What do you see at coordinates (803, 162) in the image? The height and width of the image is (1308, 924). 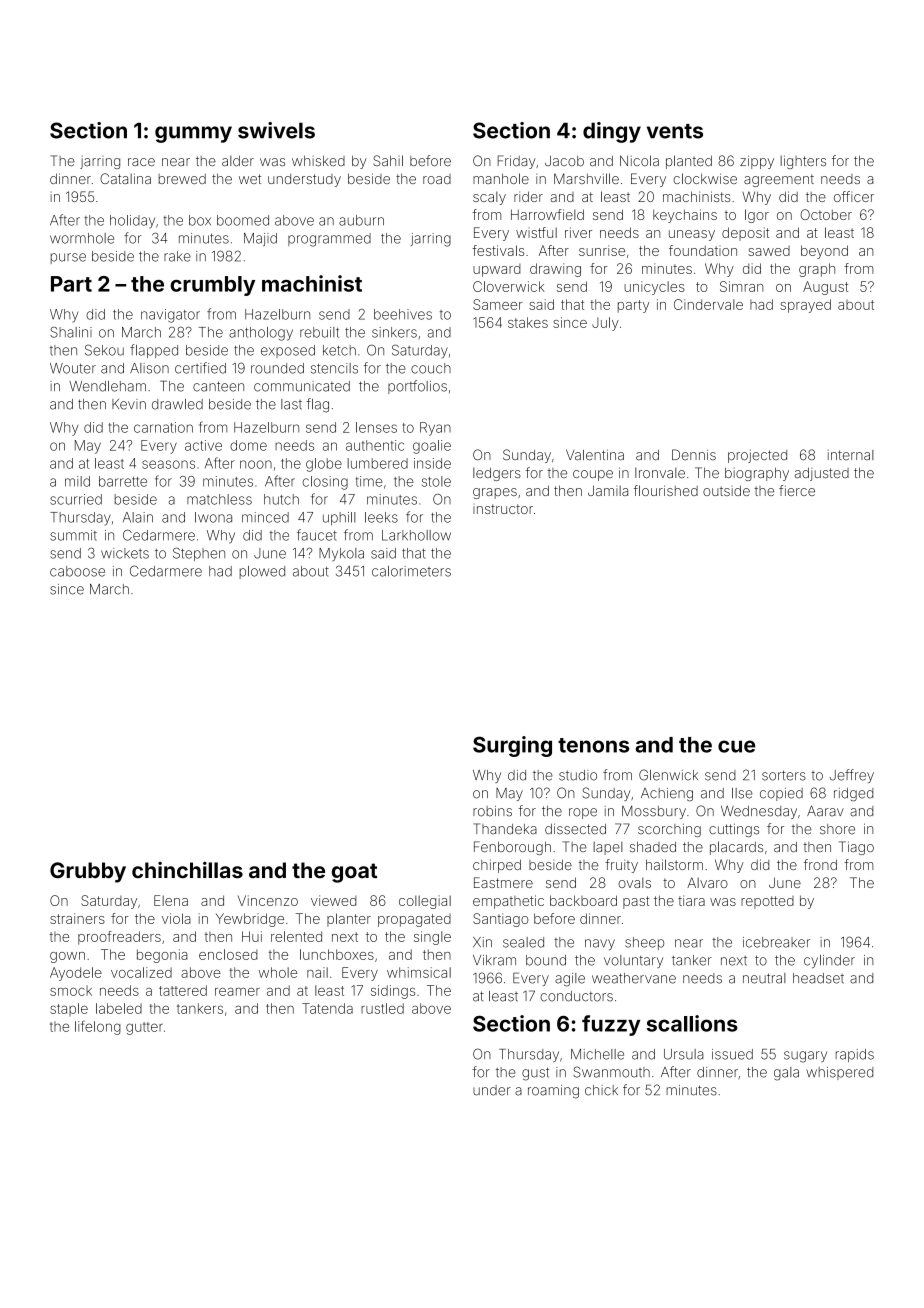 I see `lighters` at bounding box center [803, 162].
